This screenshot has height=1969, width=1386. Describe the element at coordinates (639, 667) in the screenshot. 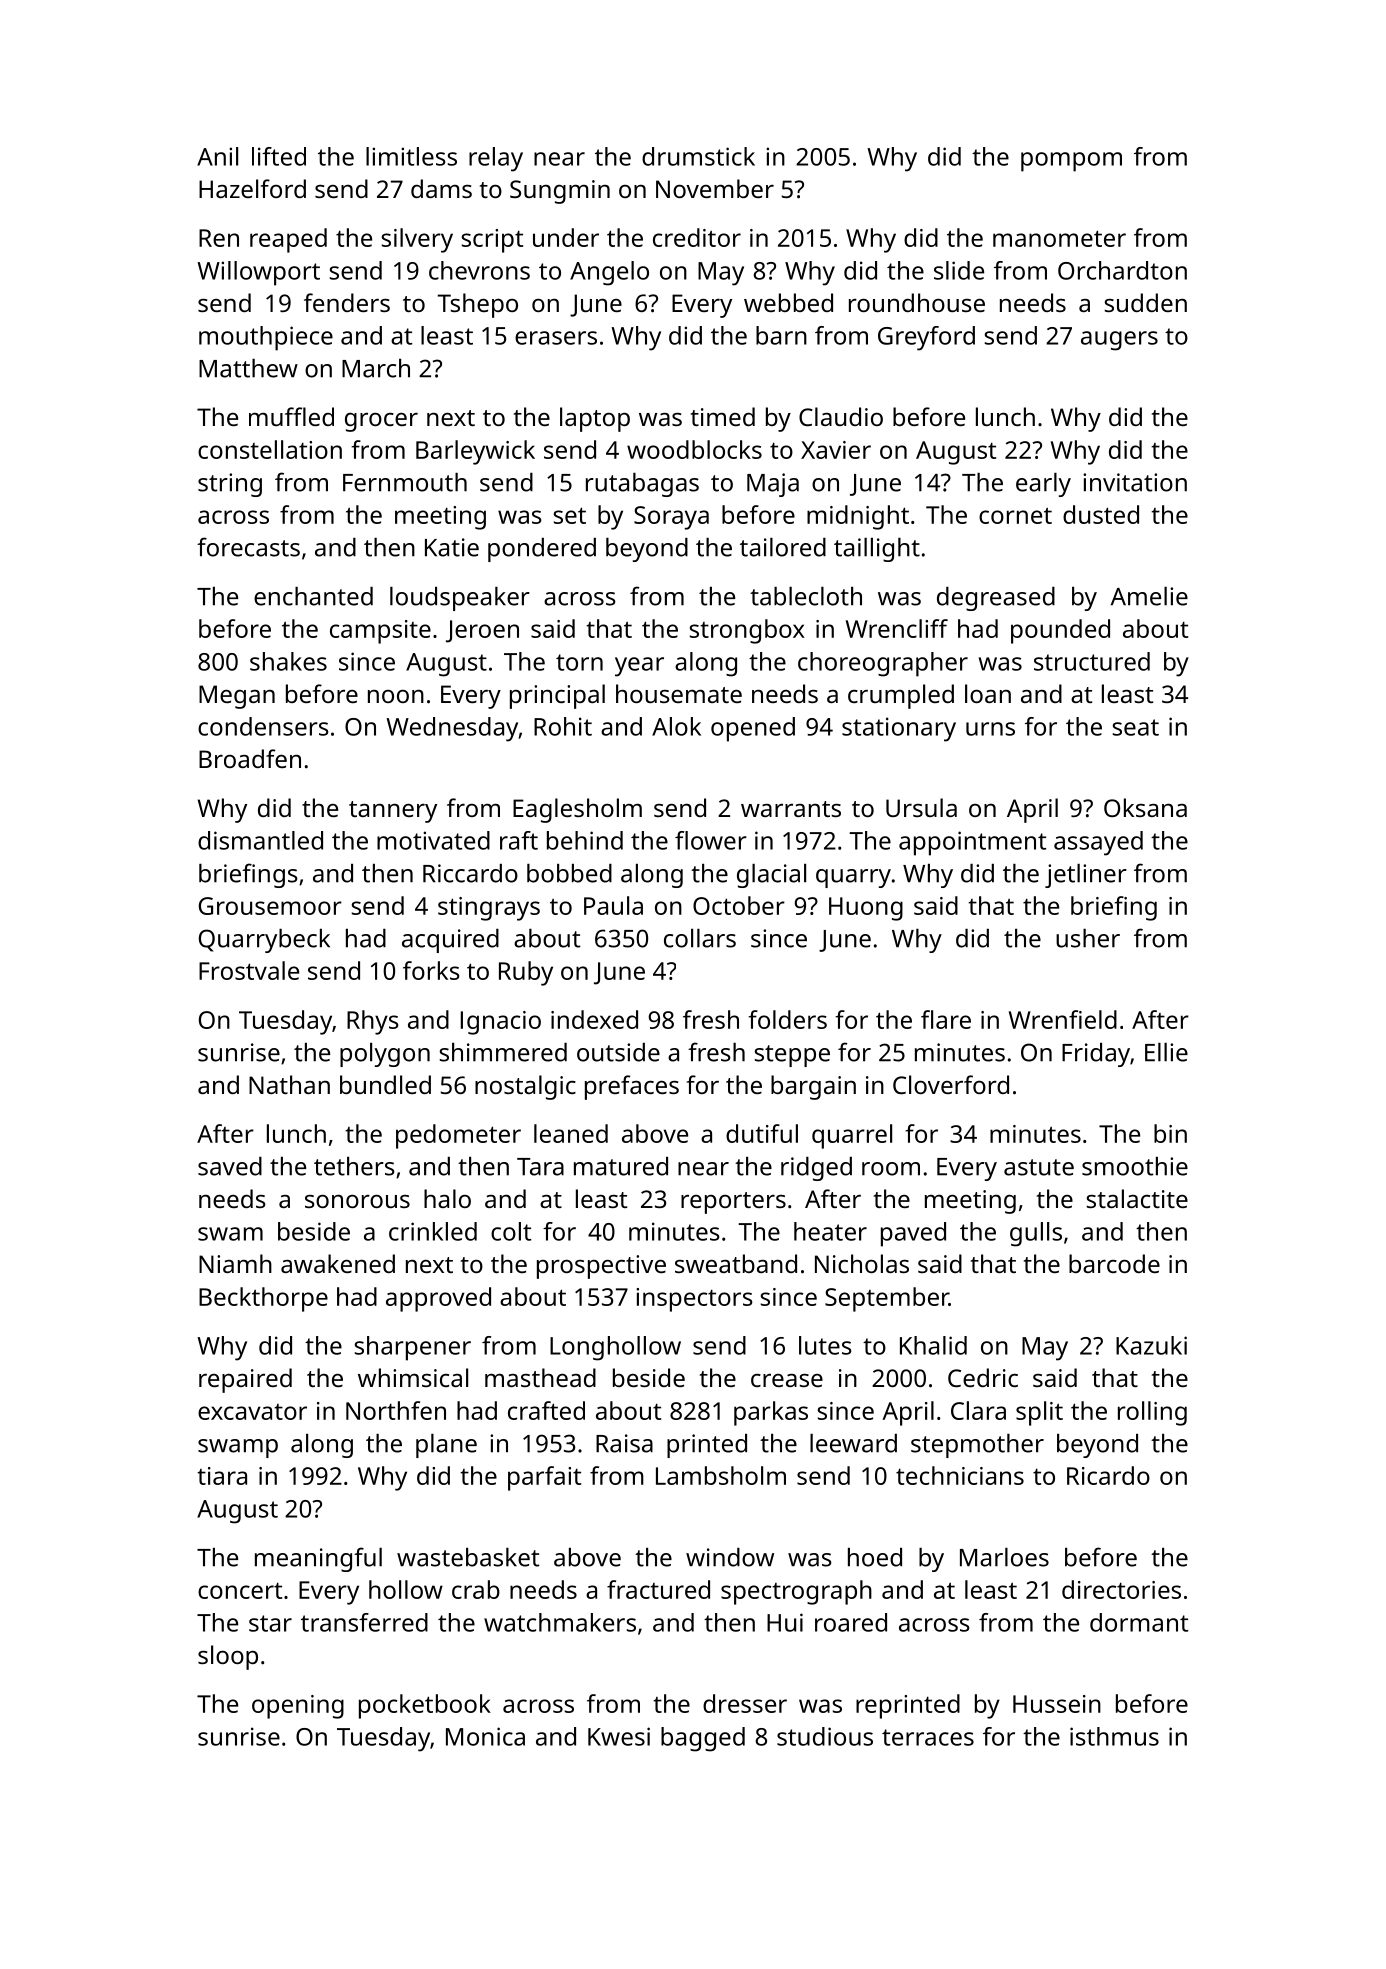

I see `year` at that location.
